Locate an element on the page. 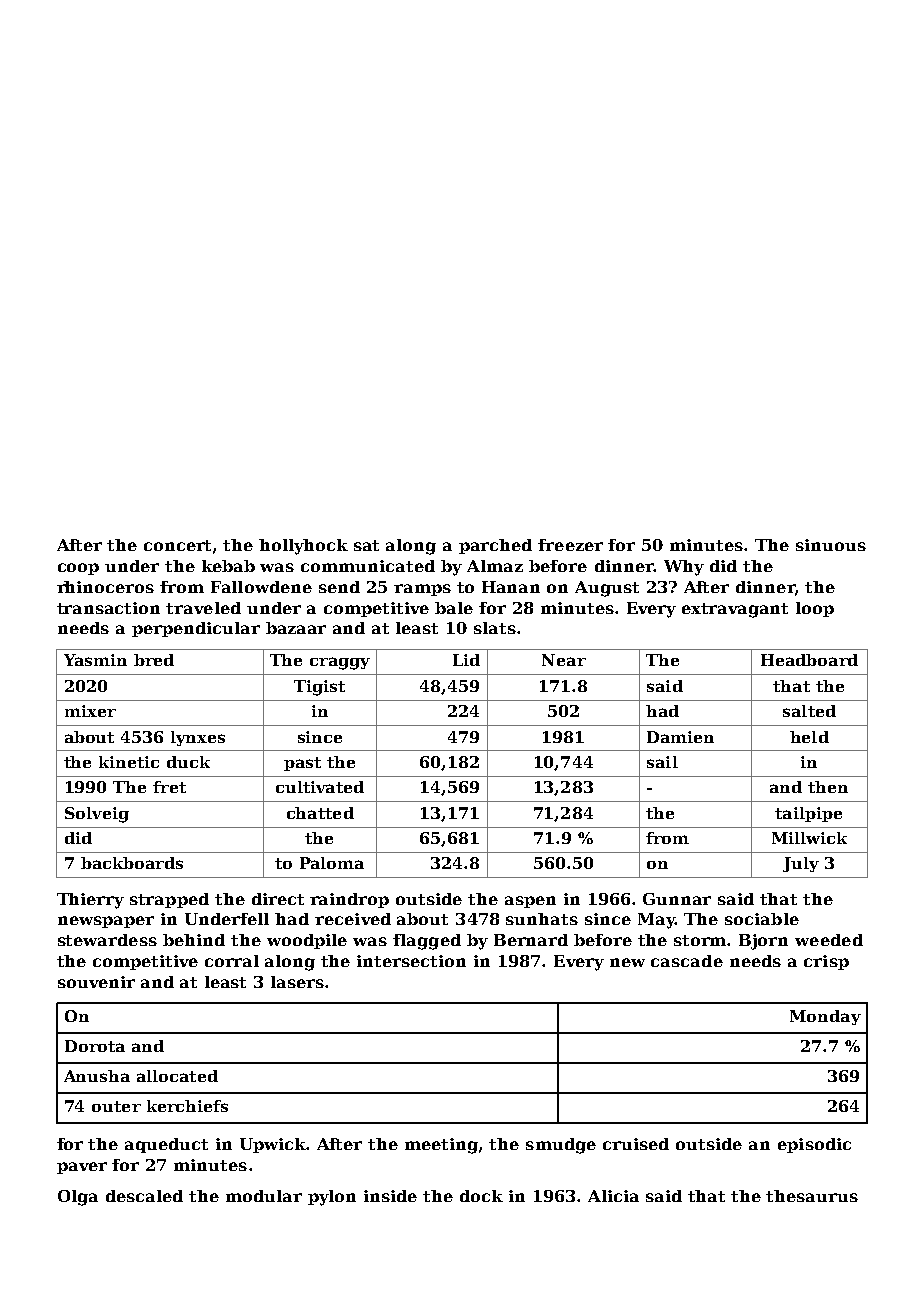  Yasmin is located at coordinates (95, 660).
